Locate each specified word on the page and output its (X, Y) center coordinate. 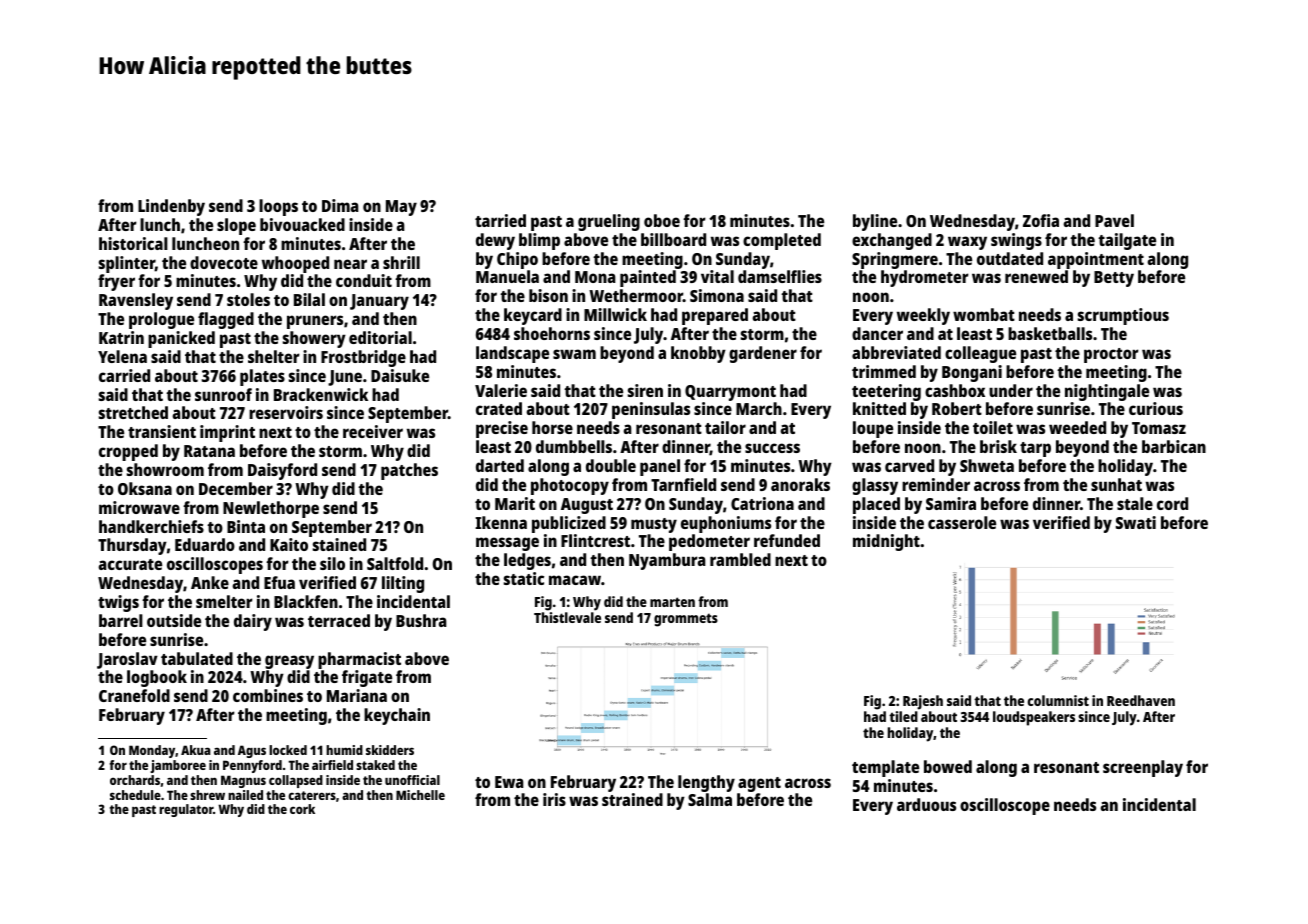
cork (302, 809)
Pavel (1114, 220)
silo (332, 563)
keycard (533, 316)
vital (717, 276)
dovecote (224, 262)
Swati (1136, 522)
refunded (787, 540)
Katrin (121, 337)
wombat (984, 314)
